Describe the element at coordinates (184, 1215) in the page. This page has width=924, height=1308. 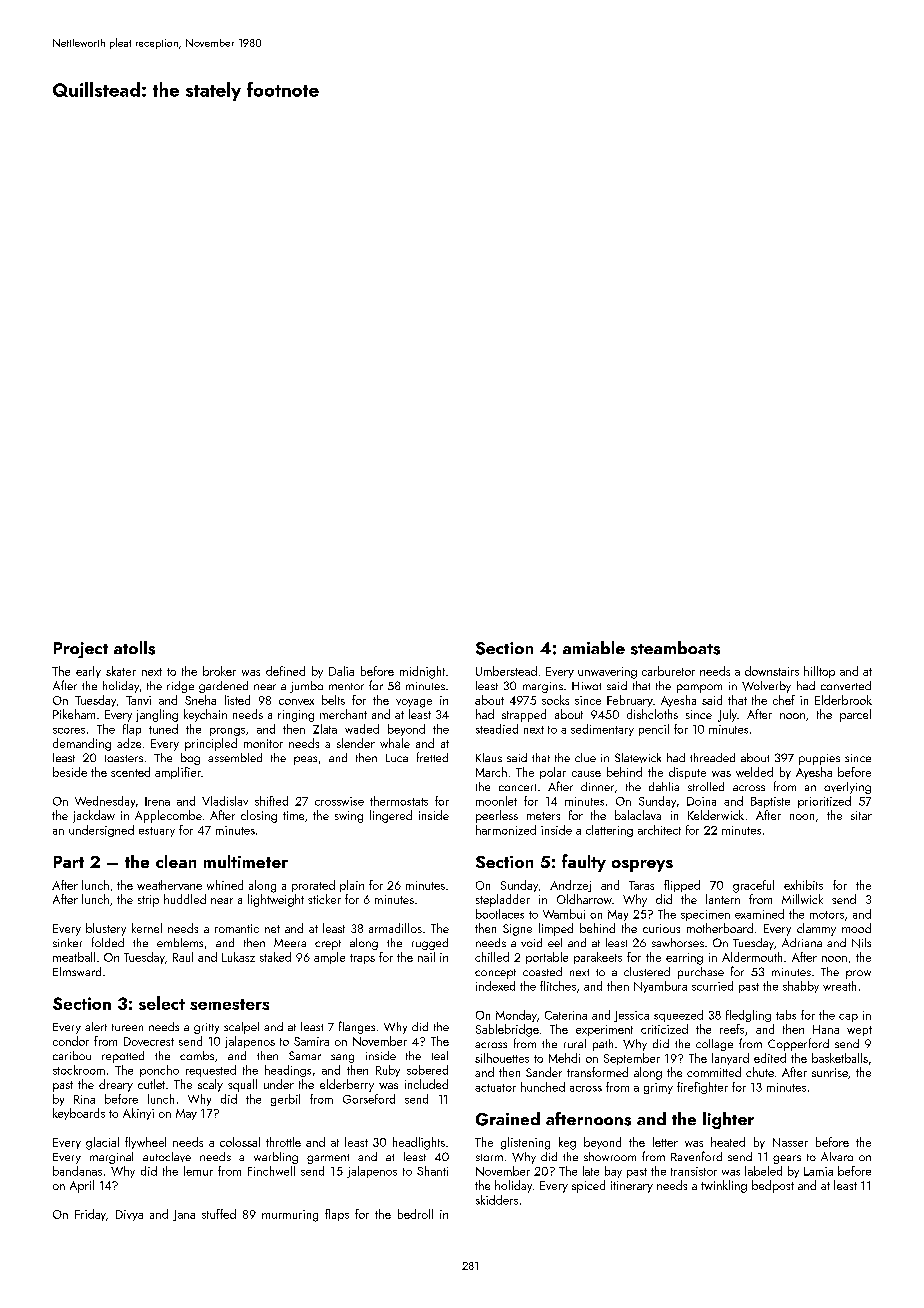
I see `Jana` at that location.
